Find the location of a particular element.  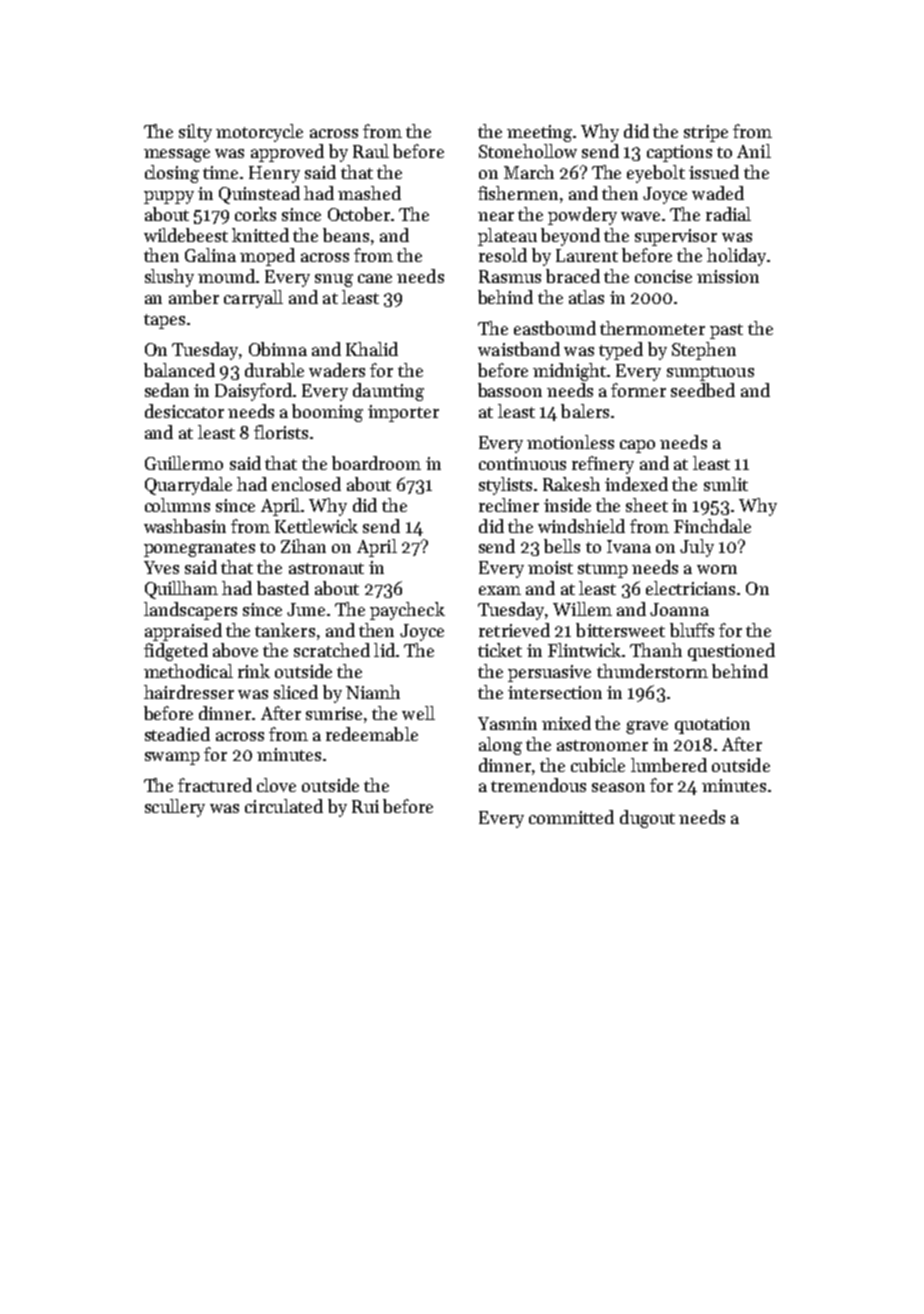

Rui is located at coordinates (365, 806).
